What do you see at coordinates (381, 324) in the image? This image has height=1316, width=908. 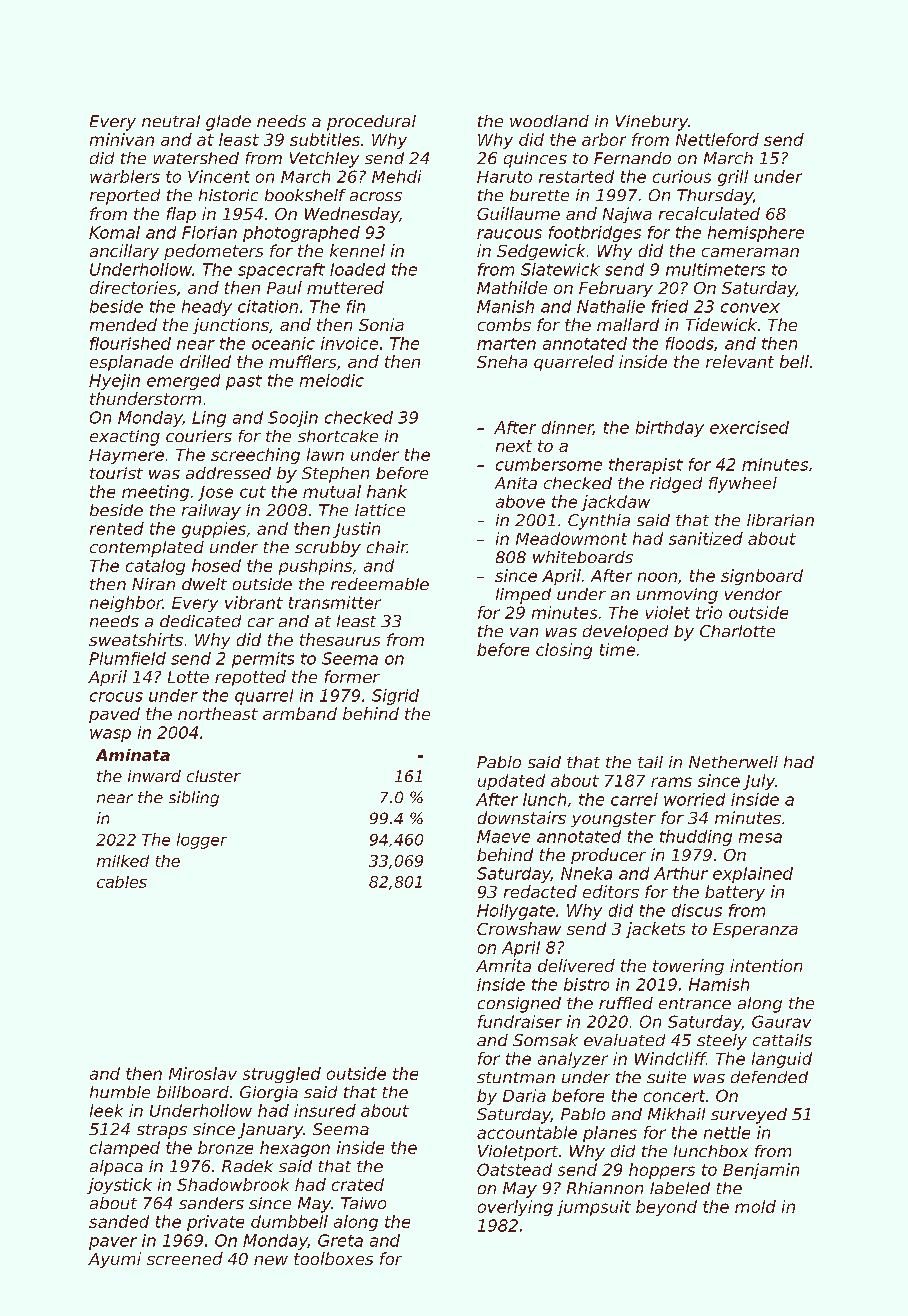 I see `Sonia` at bounding box center [381, 324].
